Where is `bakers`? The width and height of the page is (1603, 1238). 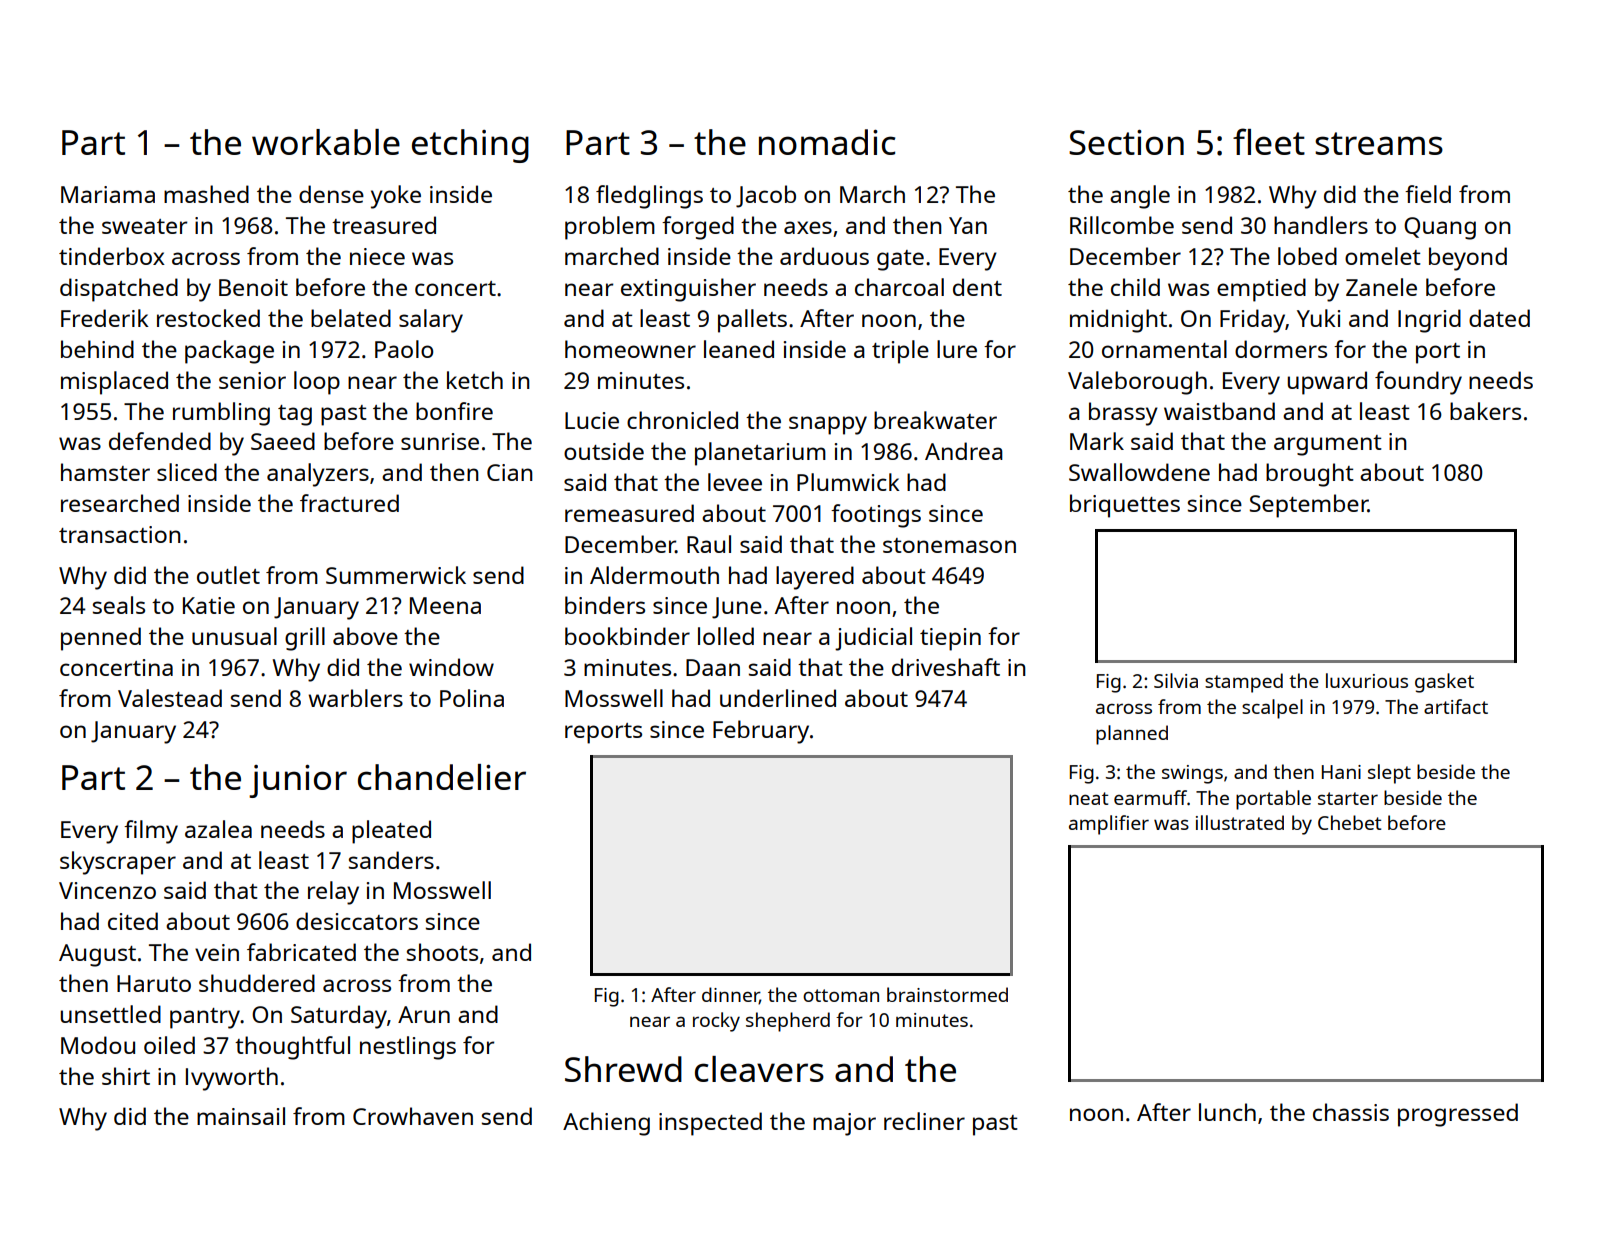
bakers is located at coordinates (1485, 411).
